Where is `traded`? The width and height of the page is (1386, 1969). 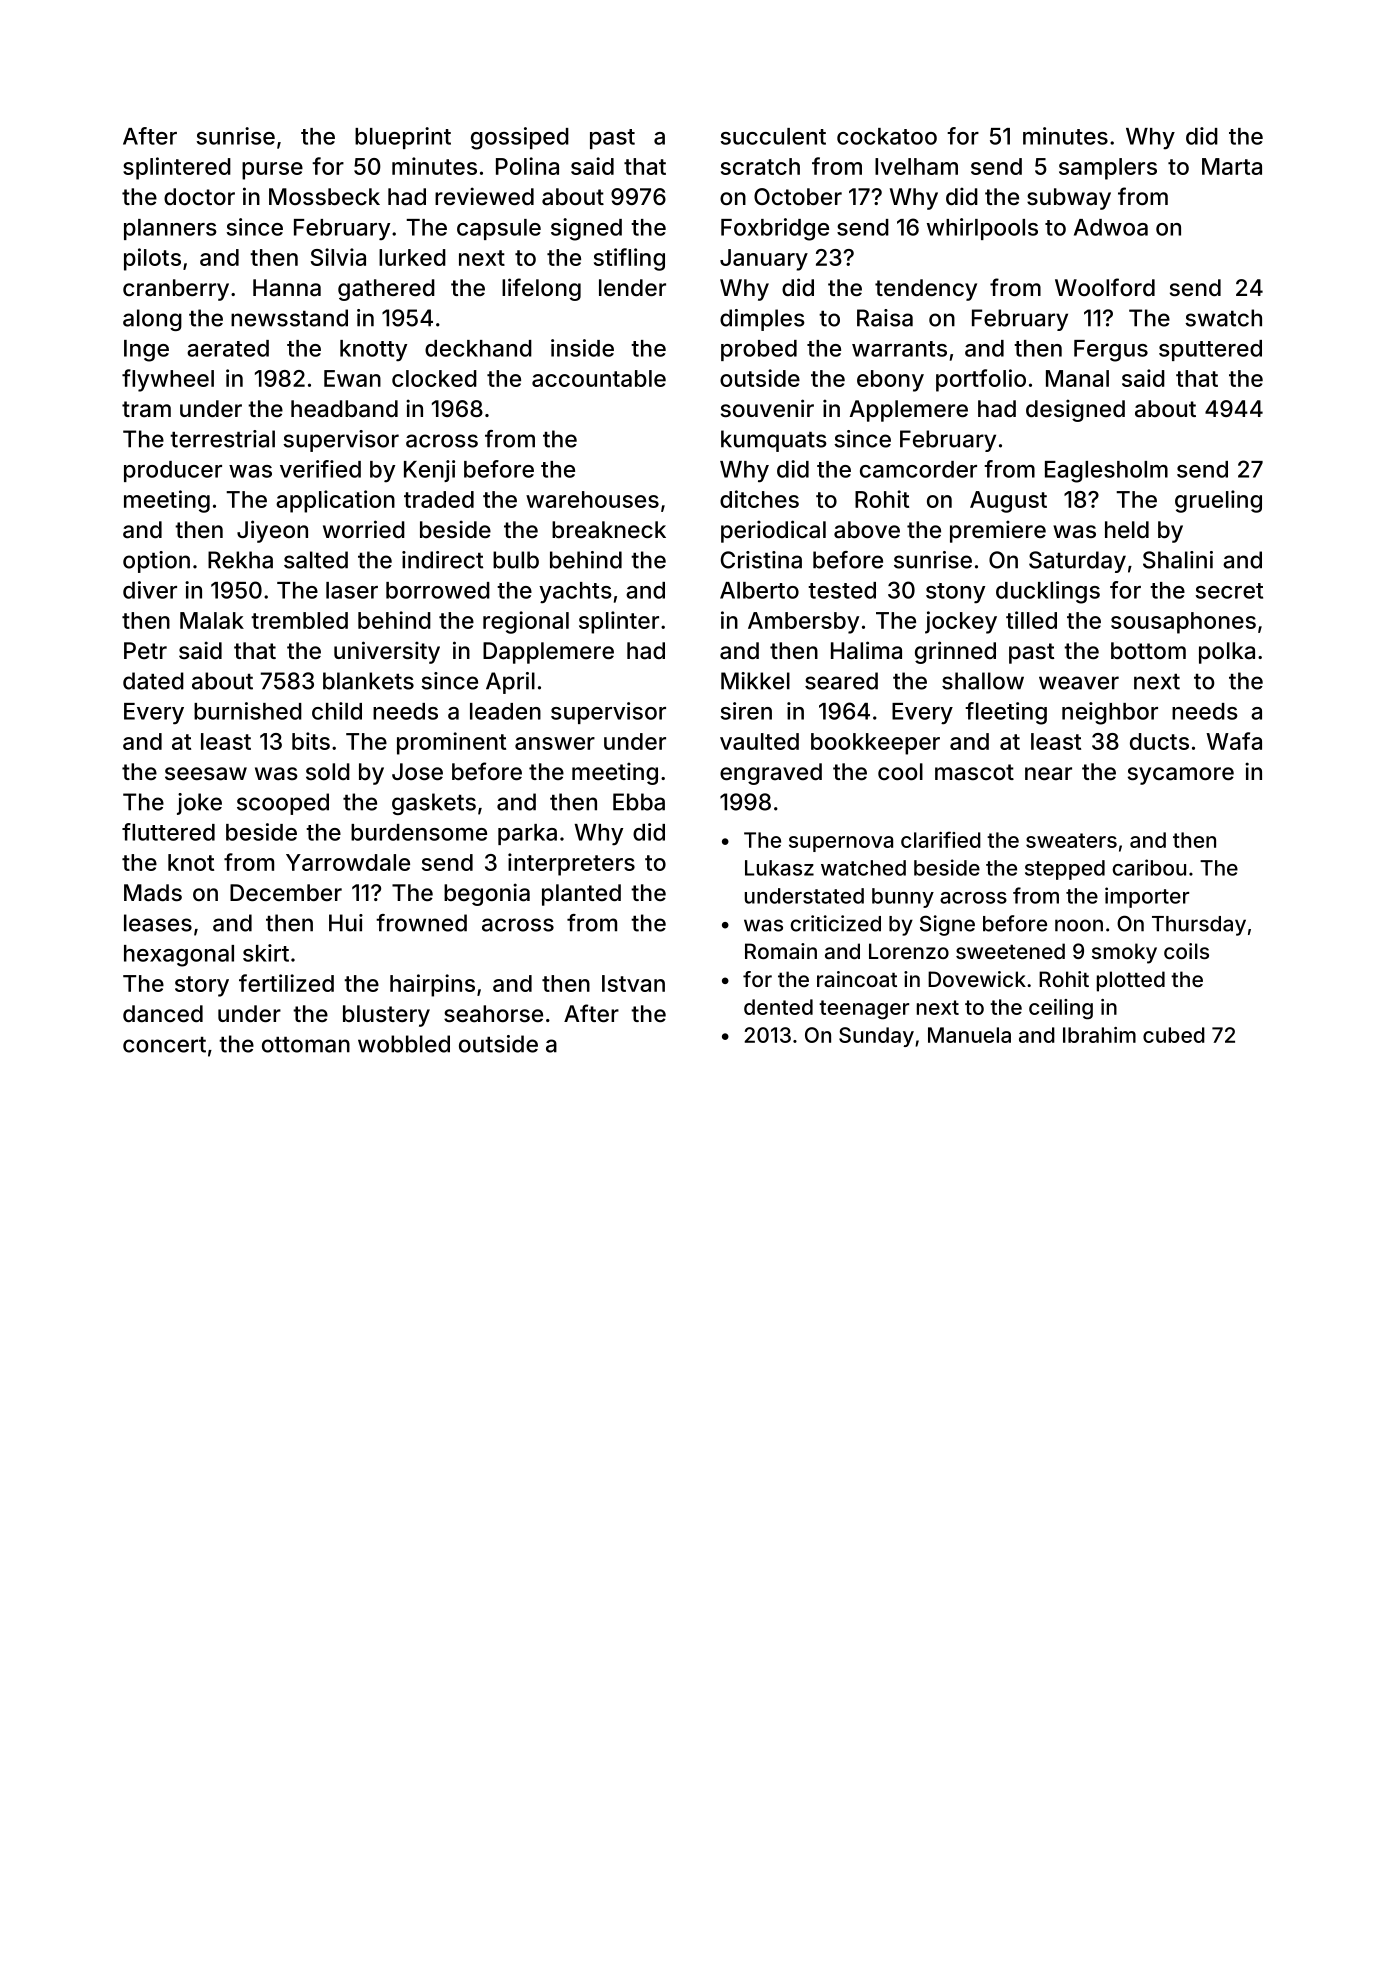 traded is located at coordinates (439, 499).
